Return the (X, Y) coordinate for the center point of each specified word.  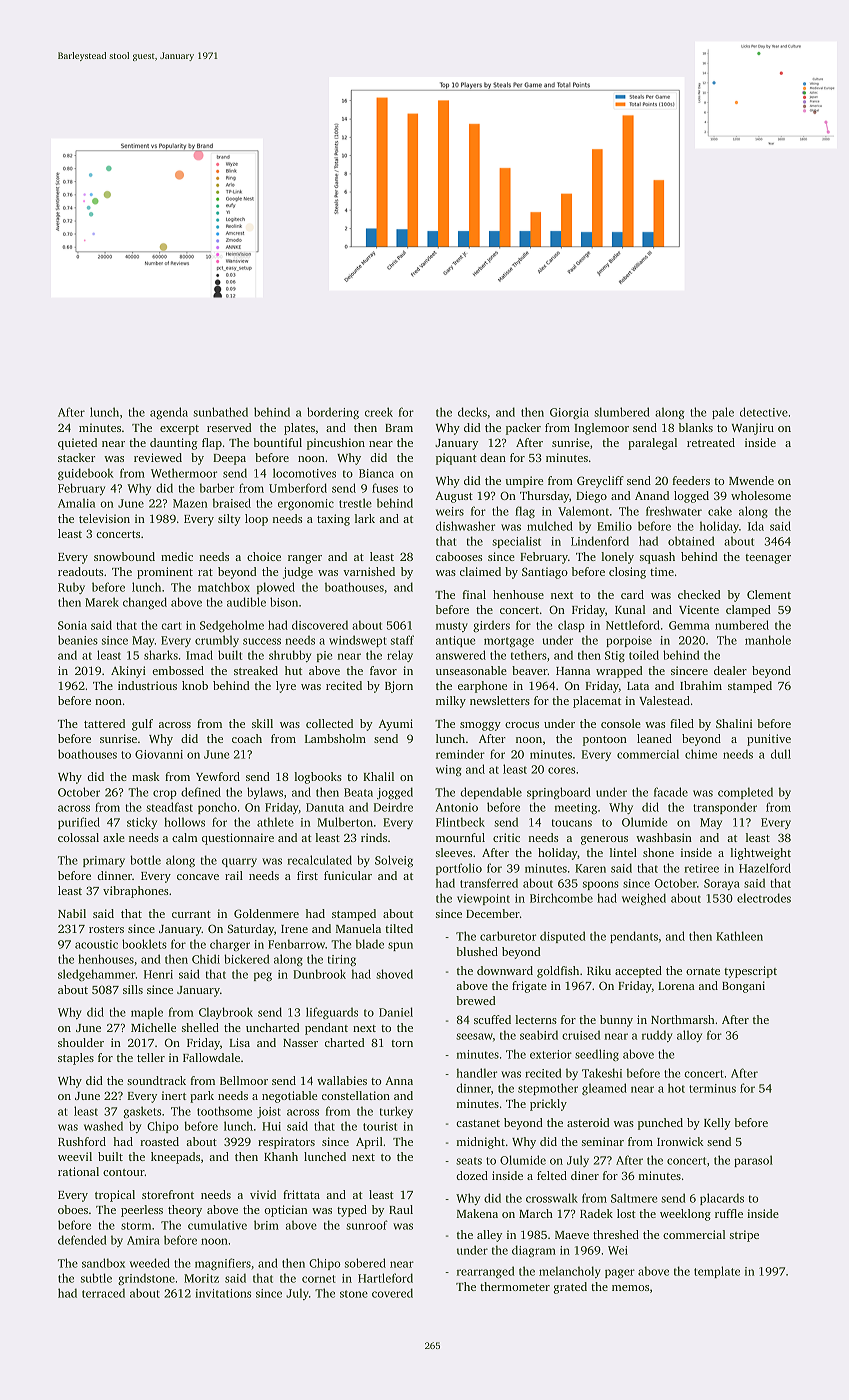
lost (626, 1213)
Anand (652, 495)
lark (365, 518)
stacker (76, 457)
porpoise (629, 641)
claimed (480, 571)
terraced (103, 1293)
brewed (476, 1000)
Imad (199, 655)
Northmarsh (683, 1019)
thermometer (515, 1286)
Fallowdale (211, 1057)
